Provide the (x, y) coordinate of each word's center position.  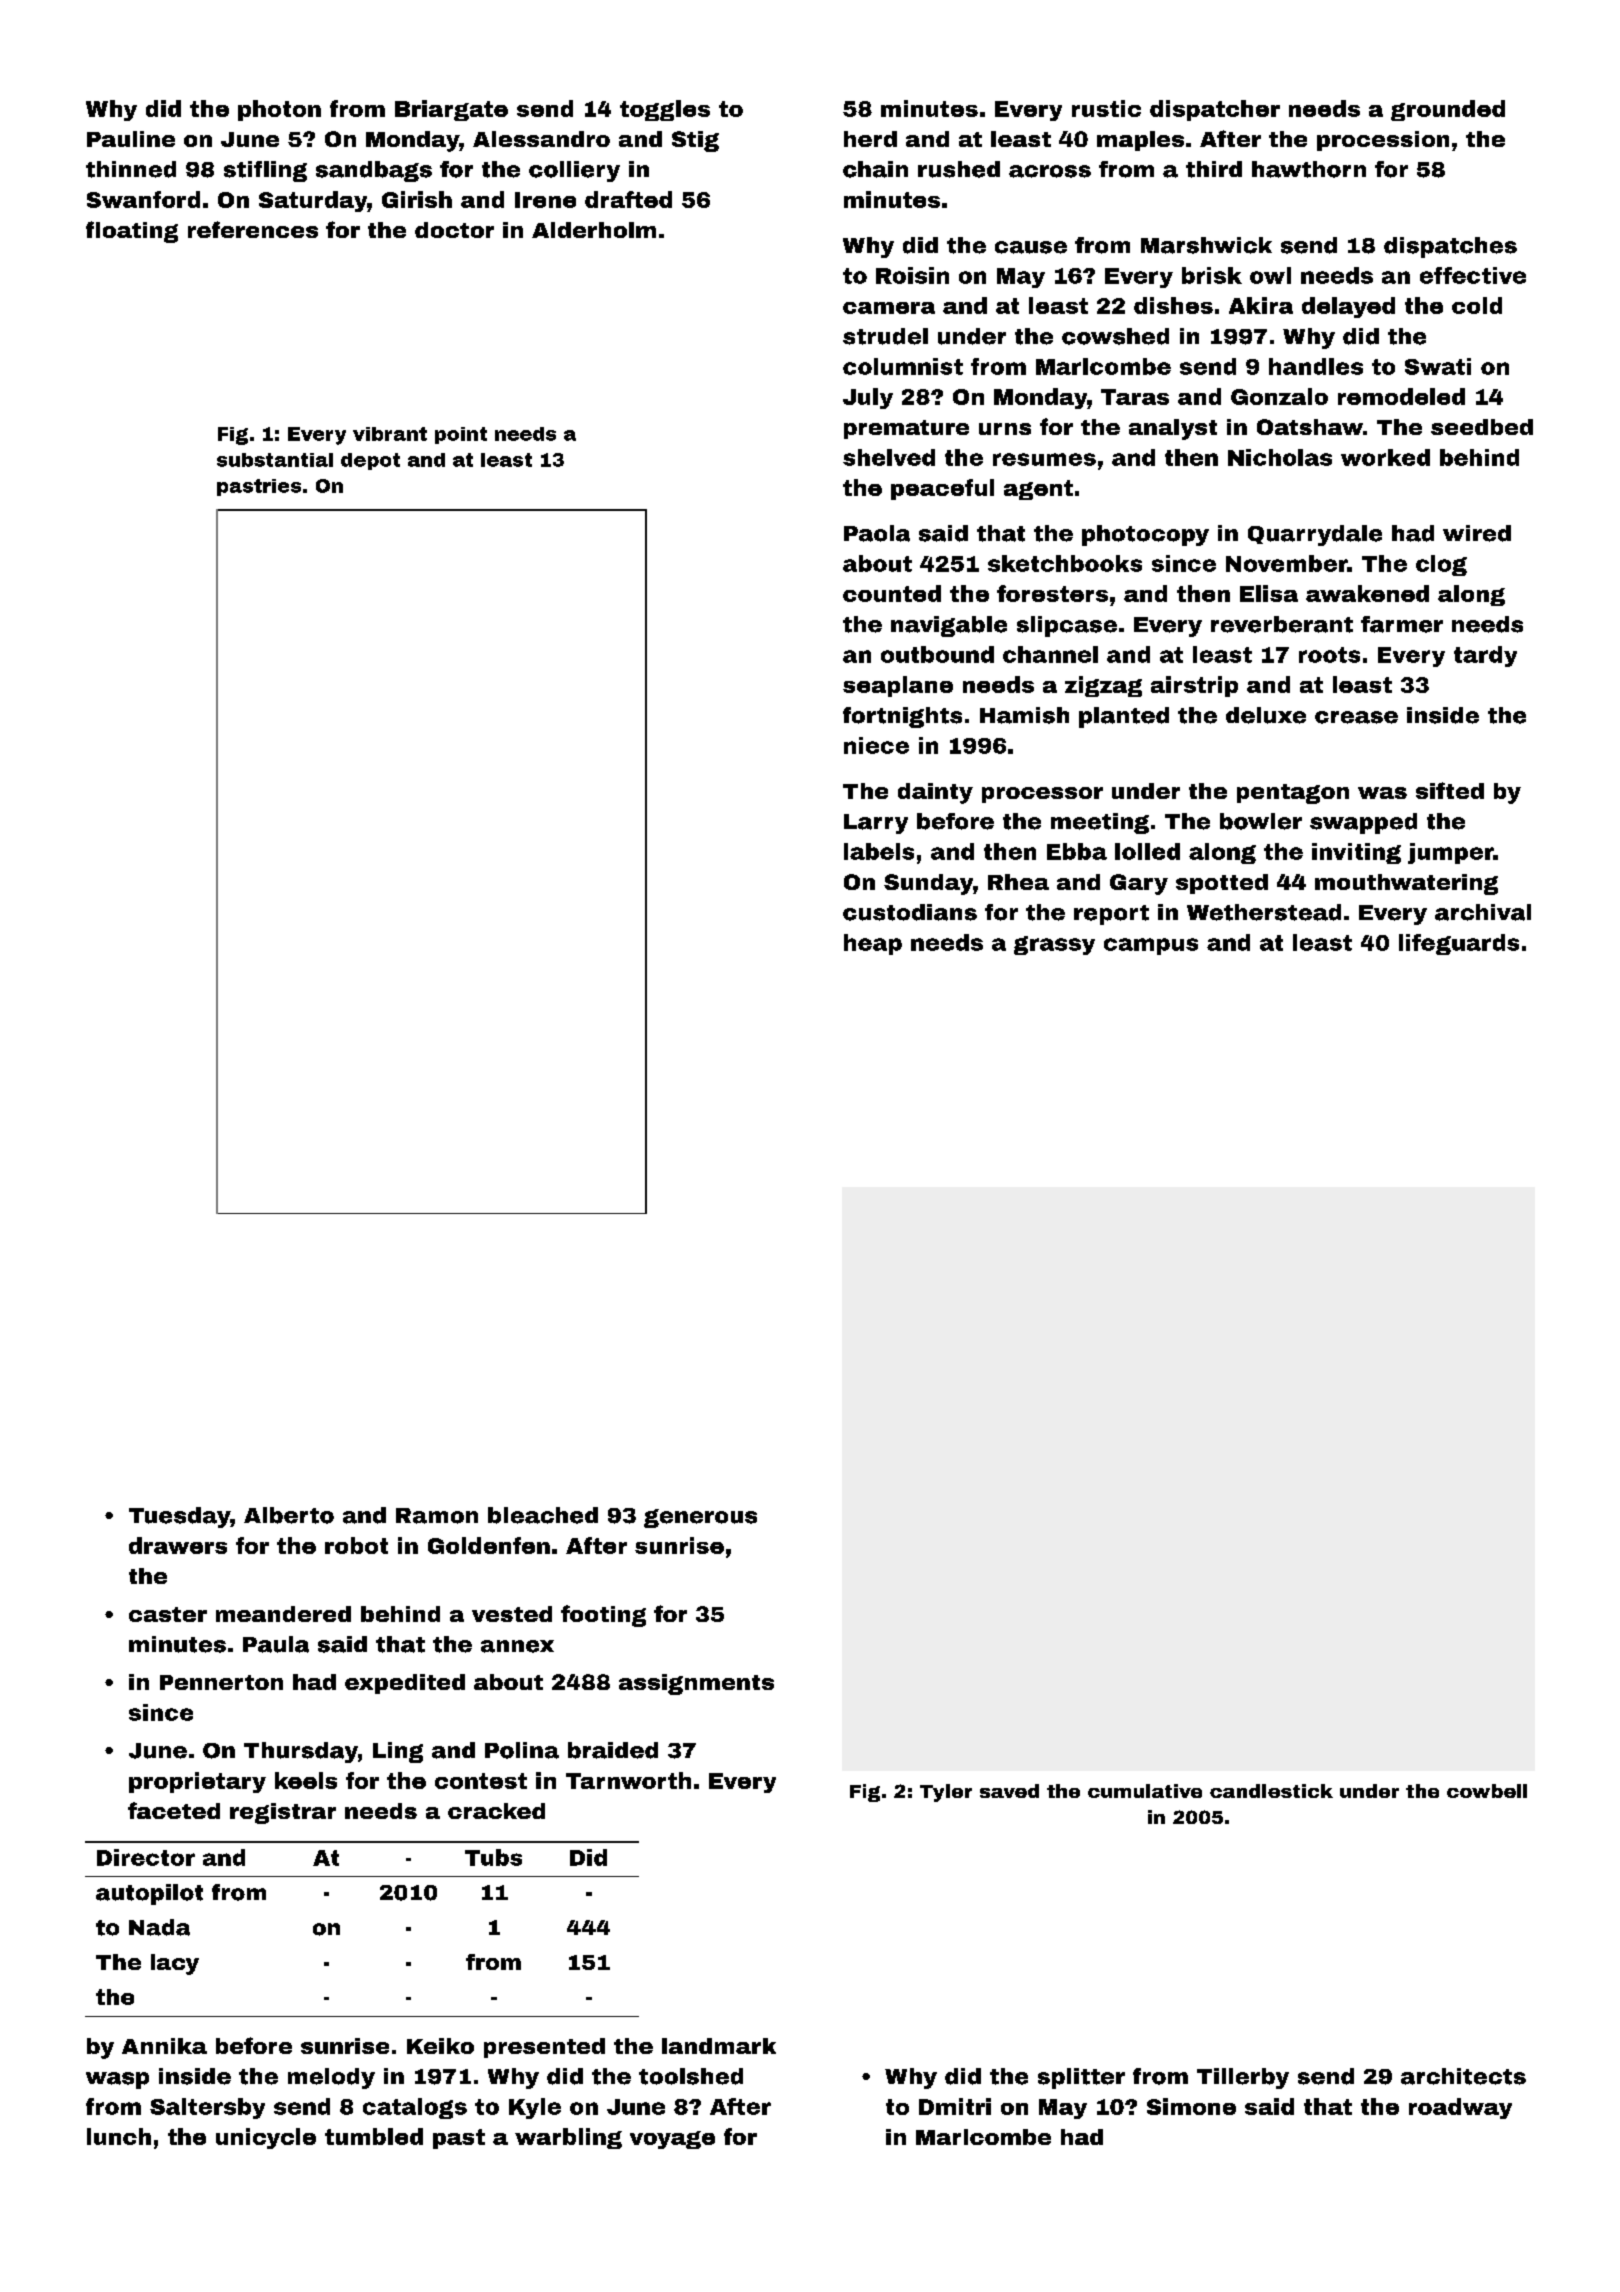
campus (1151, 946)
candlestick (1271, 1791)
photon (279, 110)
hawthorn (1309, 169)
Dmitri (955, 2106)
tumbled (374, 2136)
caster (168, 1614)
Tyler (946, 1793)
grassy (1054, 945)
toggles (665, 110)
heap (873, 944)
